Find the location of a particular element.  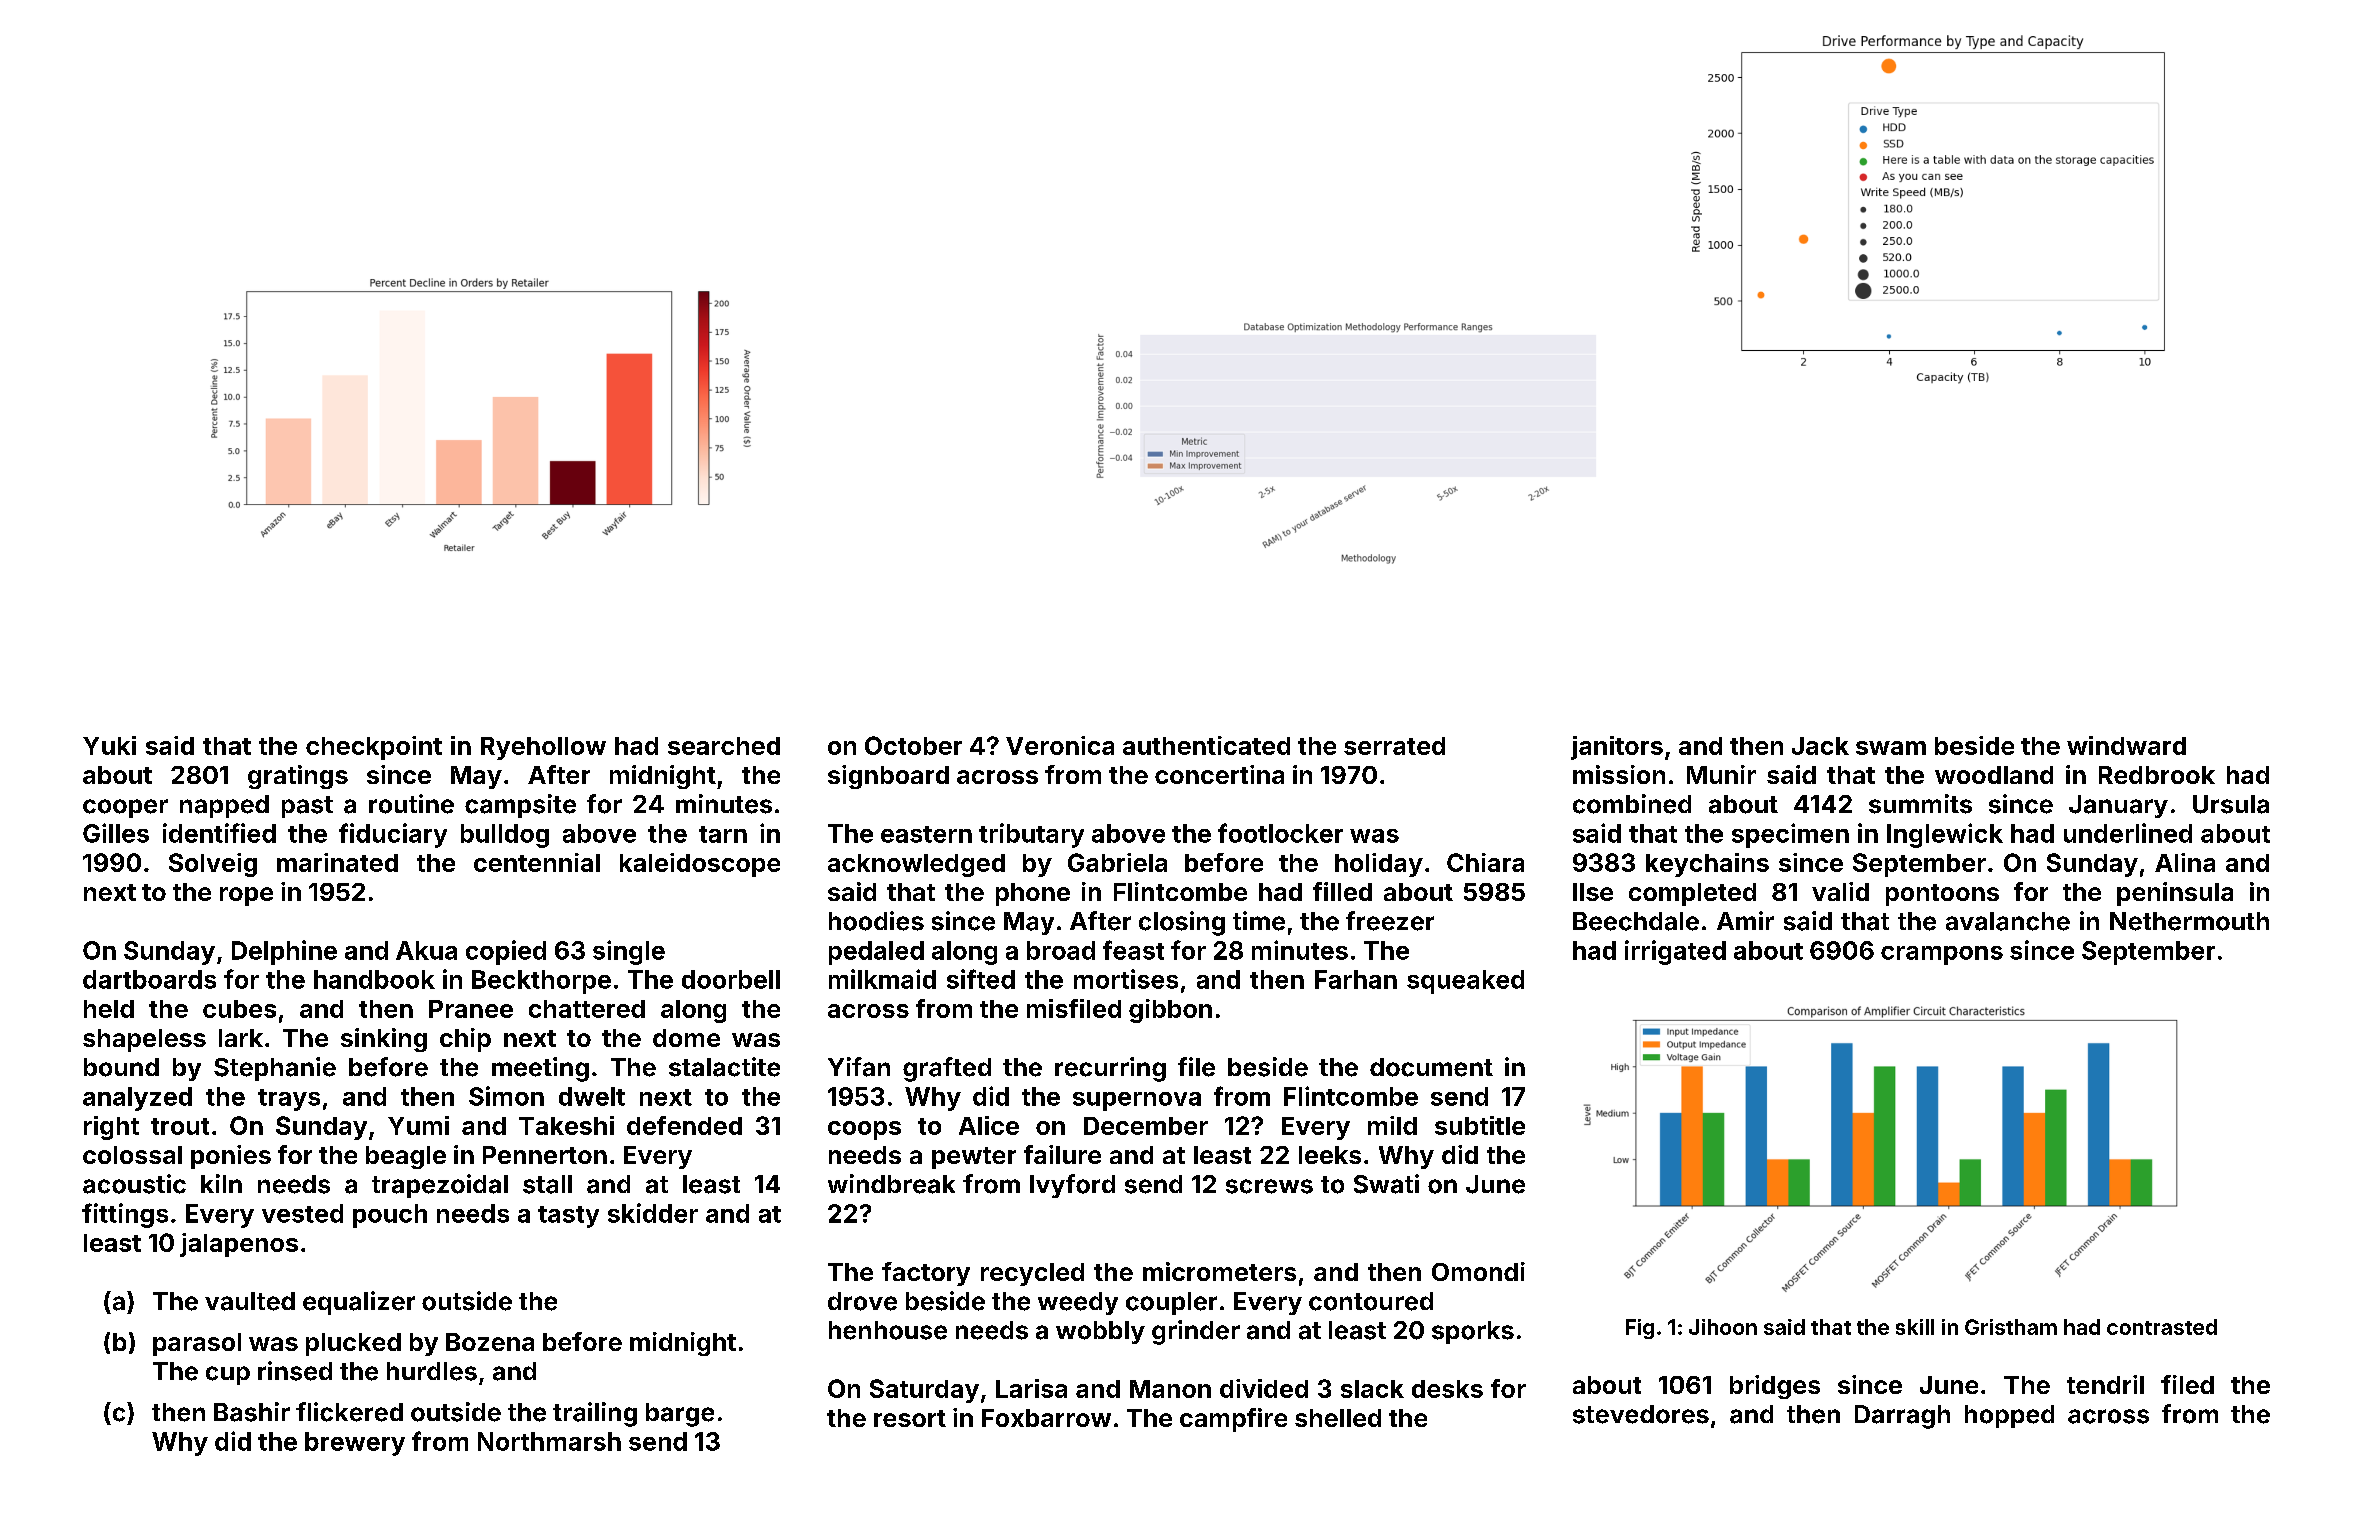

vaulted is located at coordinates (250, 1301).
